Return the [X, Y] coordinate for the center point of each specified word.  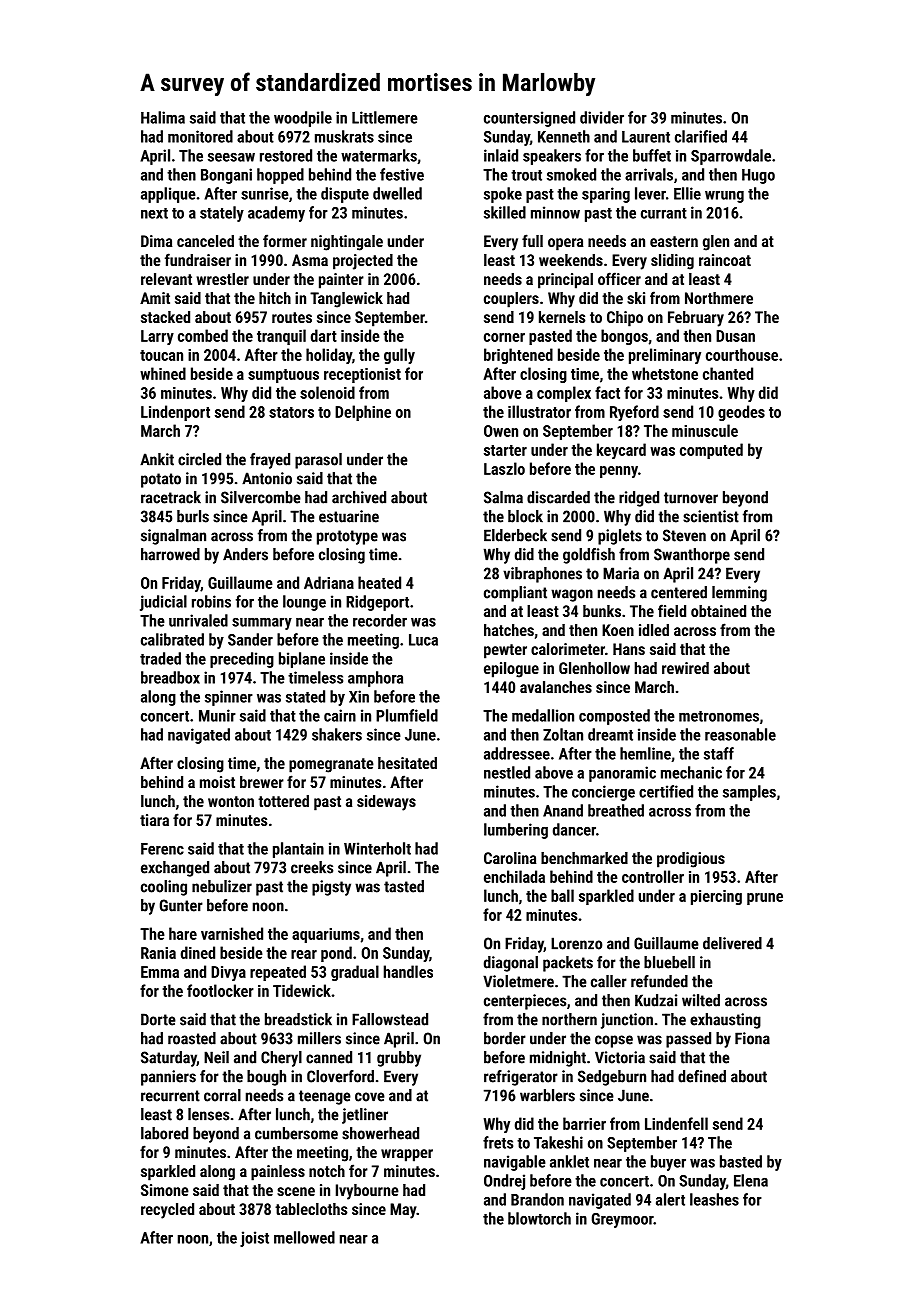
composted [614, 717]
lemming [739, 594]
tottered [283, 801]
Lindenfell [676, 1123]
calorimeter [568, 649]
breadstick [298, 1019]
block [525, 516]
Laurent [646, 137]
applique [168, 195]
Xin [359, 696]
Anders [245, 554]
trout [526, 175]
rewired [685, 668]
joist [254, 1239]
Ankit [157, 459]
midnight [558, 1059]
